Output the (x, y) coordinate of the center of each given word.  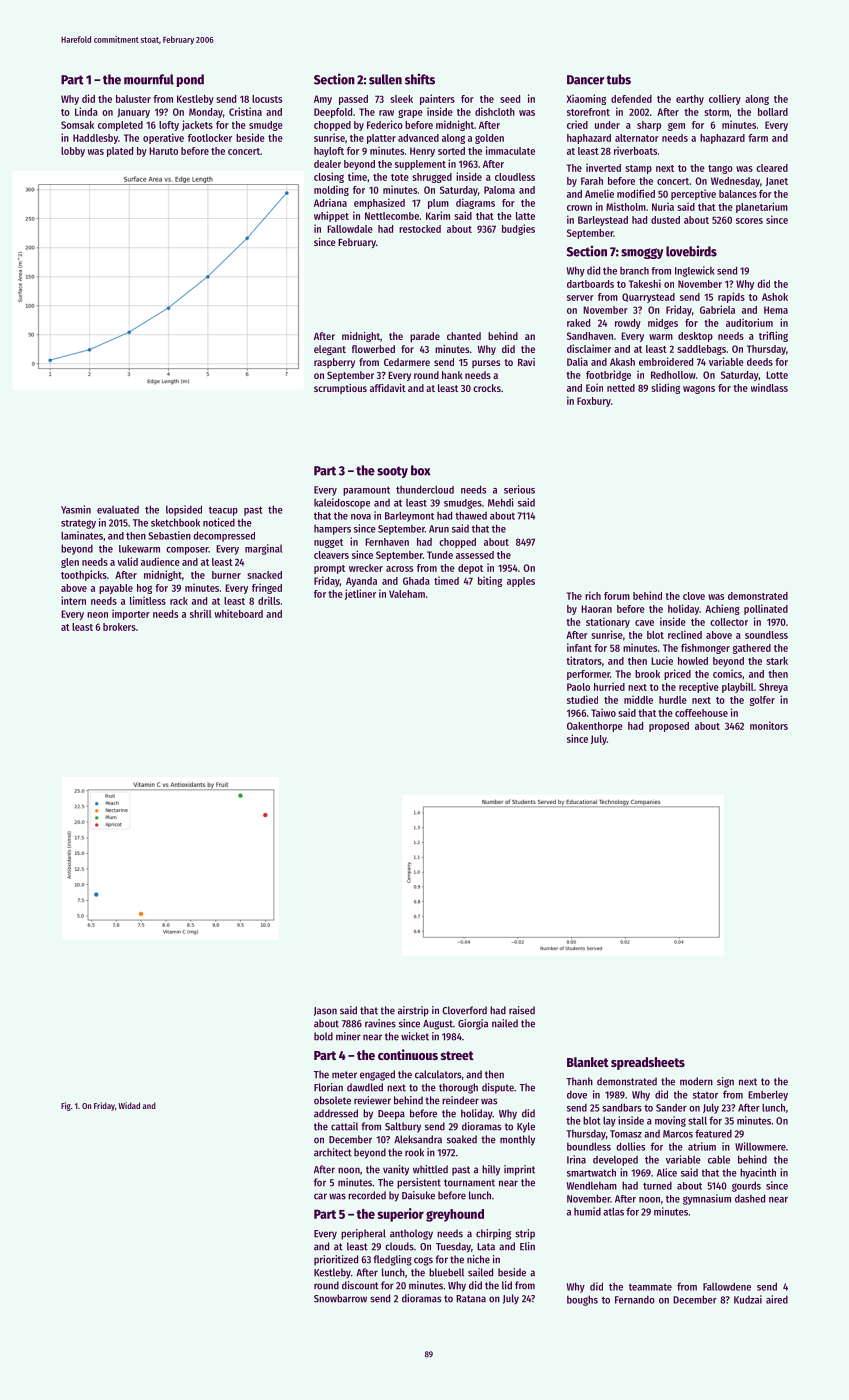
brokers (119, 627)
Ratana (471, 1299)
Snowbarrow (340, 1298)
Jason (325, 1011)
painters (437, 99)
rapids (731, 297)
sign (725, 1082)
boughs (582, 1300)
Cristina (245, 111)
